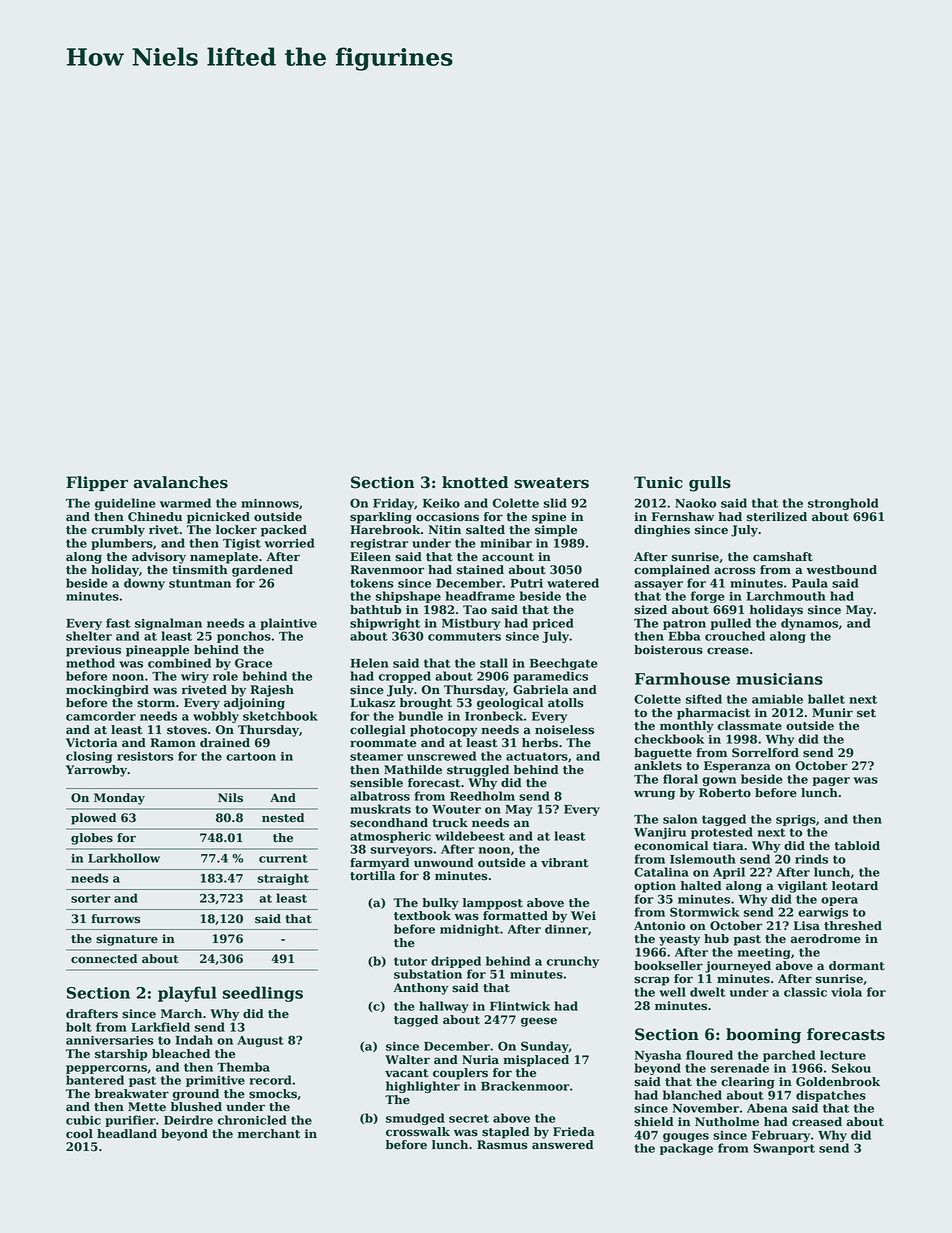  What do you see at coordinates (236, 530) in the page?
I see `locker` at bounding box center [236, 530].
